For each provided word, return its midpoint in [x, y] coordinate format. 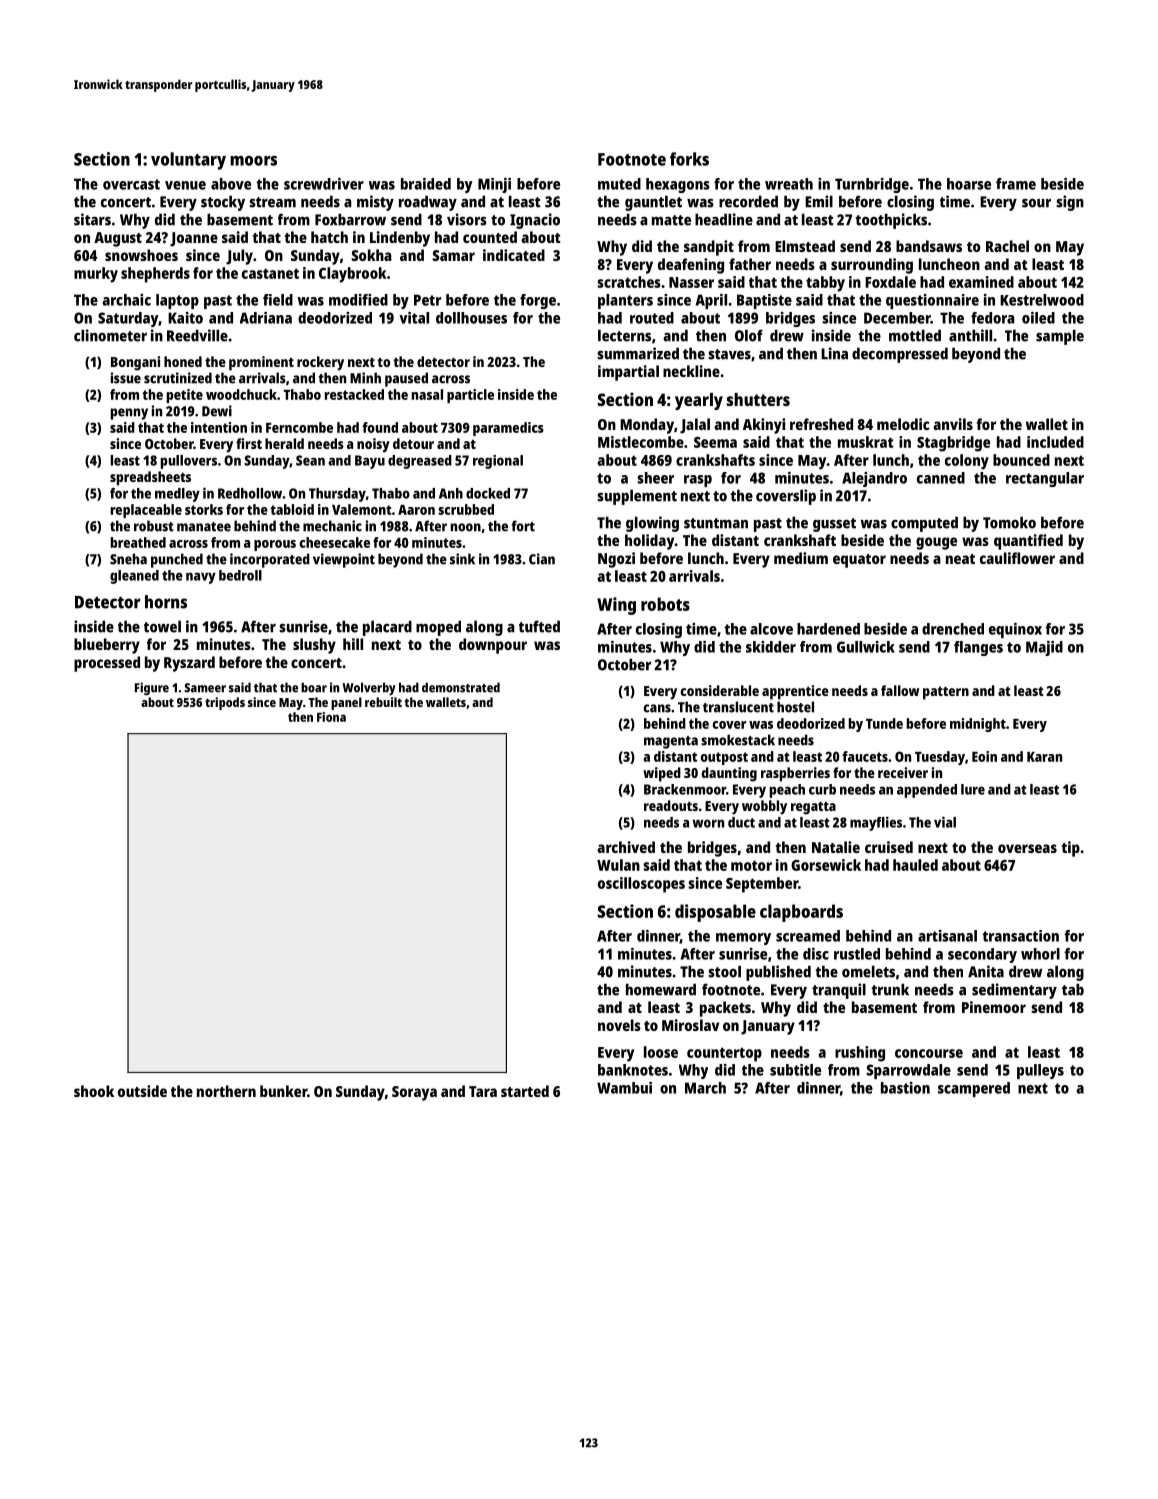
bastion [905, 1088]
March [705, 1088]
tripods [225, 703]
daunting [729, 774]
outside [142, 1091]
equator [859, 561]
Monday [647, 426]
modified [358, 300]
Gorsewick [826, 865]
